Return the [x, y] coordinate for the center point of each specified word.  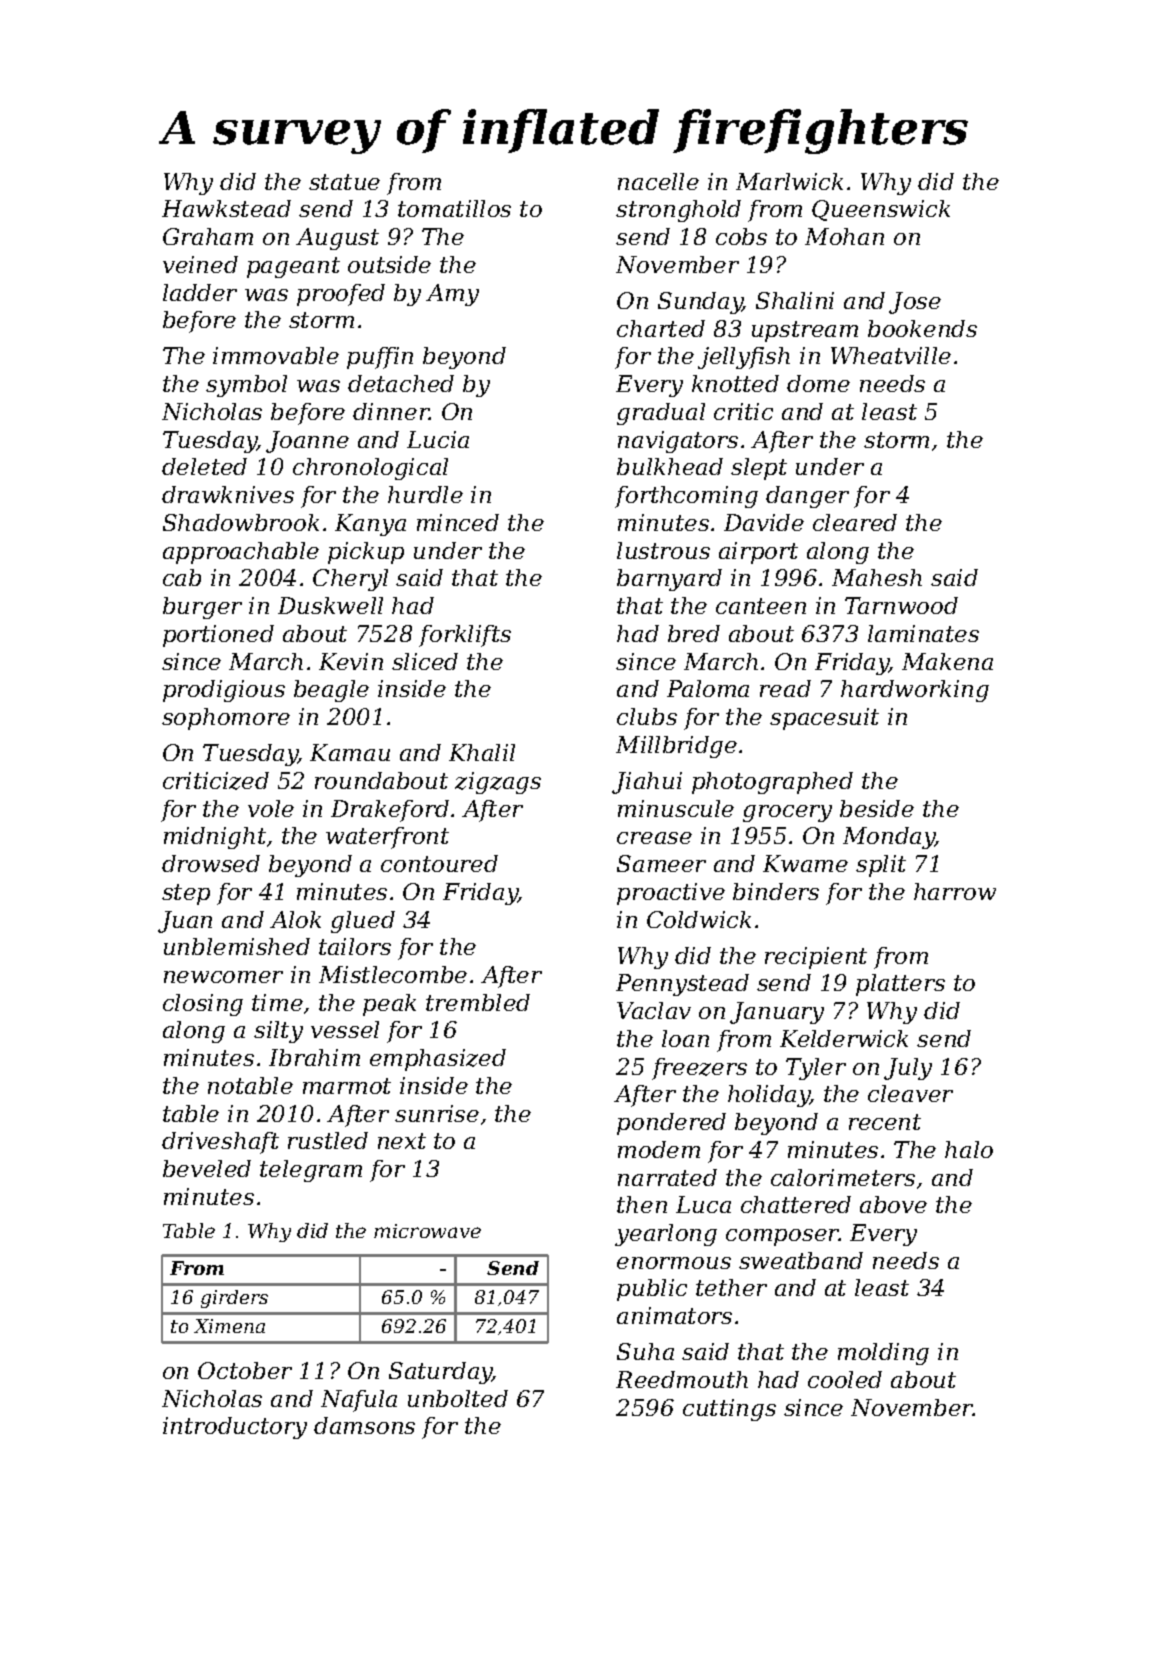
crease [654, 838]
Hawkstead [226, 208]
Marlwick [789, 181]
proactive [671, 894]
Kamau [350, 752]
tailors [355, 946]
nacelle [658, 181]
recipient [816, 958]
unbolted [458, 1398]
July [908, 1069]
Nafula [359, 1401]
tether [731, 1287]
